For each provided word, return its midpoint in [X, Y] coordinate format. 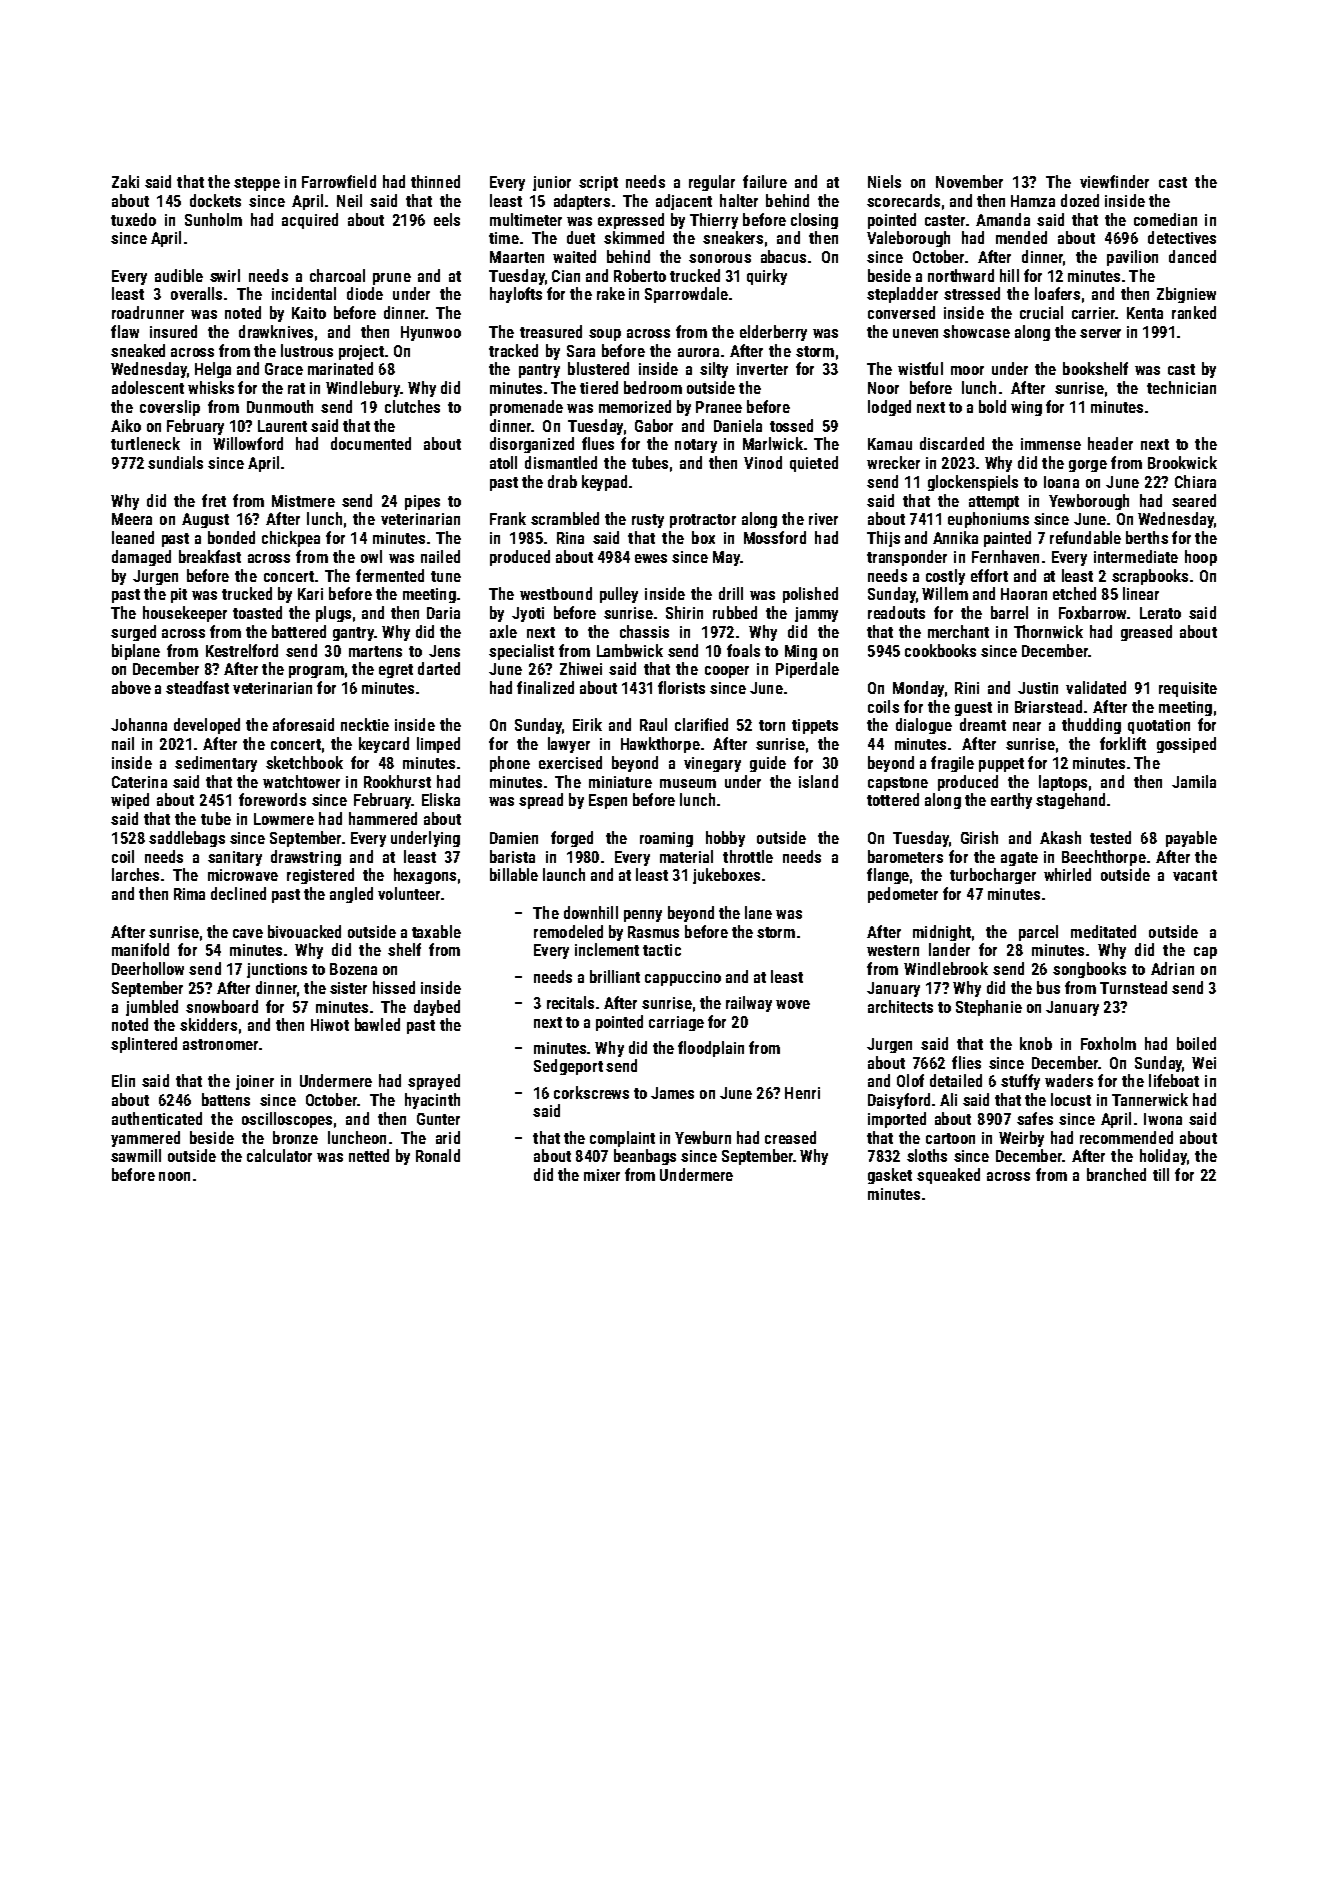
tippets [815, 726]
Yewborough [1089, 502]
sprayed [434, 1082]
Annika [955, 537]
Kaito [309, 313]
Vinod [763, 462]
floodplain [711, 1049]
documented [371, 443]
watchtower [301, 781]
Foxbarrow [1092, 612]
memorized [635, 406]
